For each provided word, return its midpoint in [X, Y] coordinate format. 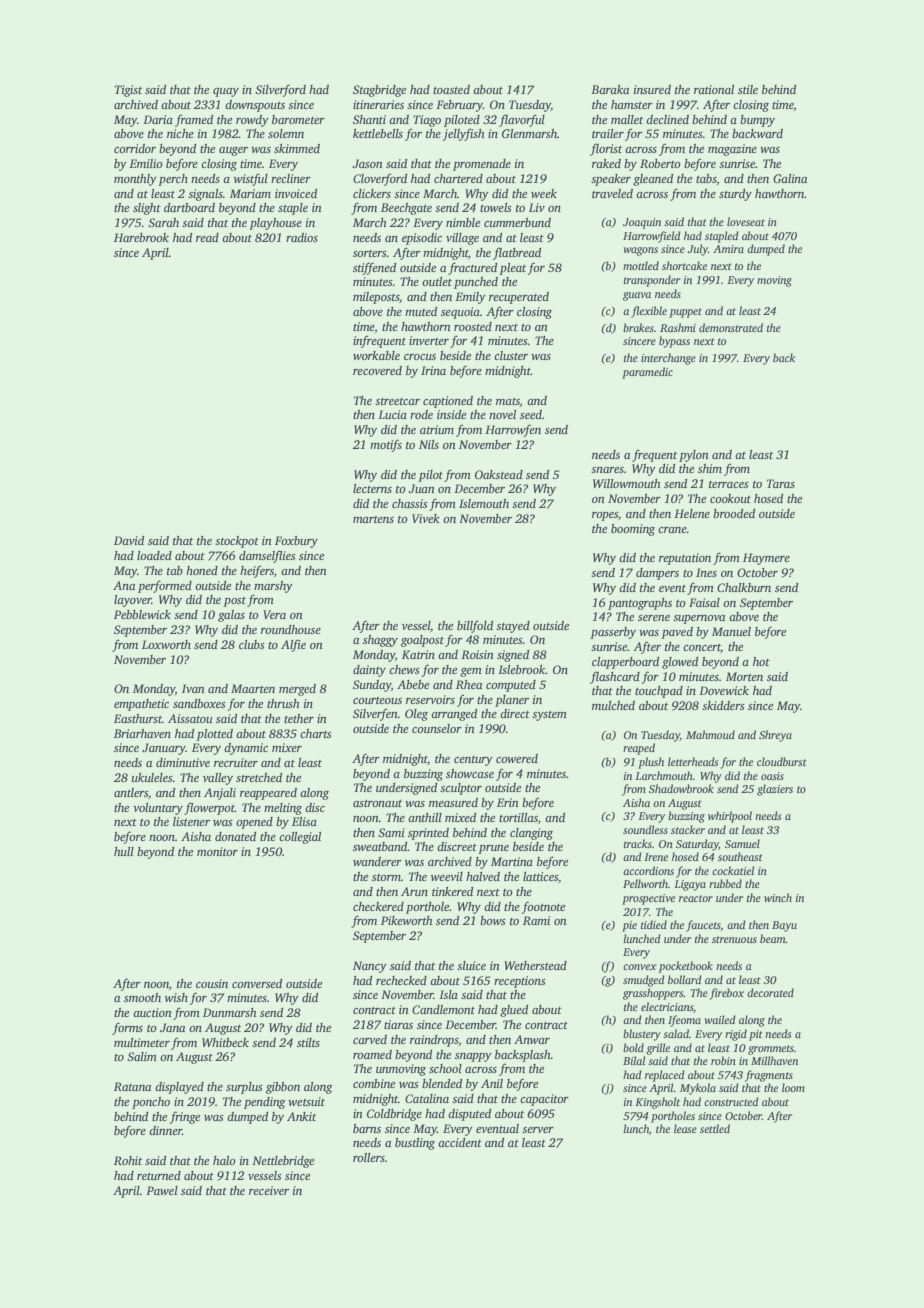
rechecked [401, 980]
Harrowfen [513, 430]
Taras [781, 483]
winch [778, 897]
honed [202, 570]
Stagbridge [379, 91]
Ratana [132, 1086]
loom [793, 1087]
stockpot [237, 542]
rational [714, 89]
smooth [142, 997]
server [538, 1130]
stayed [513, 627]
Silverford [280, 90]
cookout [730, 498]
